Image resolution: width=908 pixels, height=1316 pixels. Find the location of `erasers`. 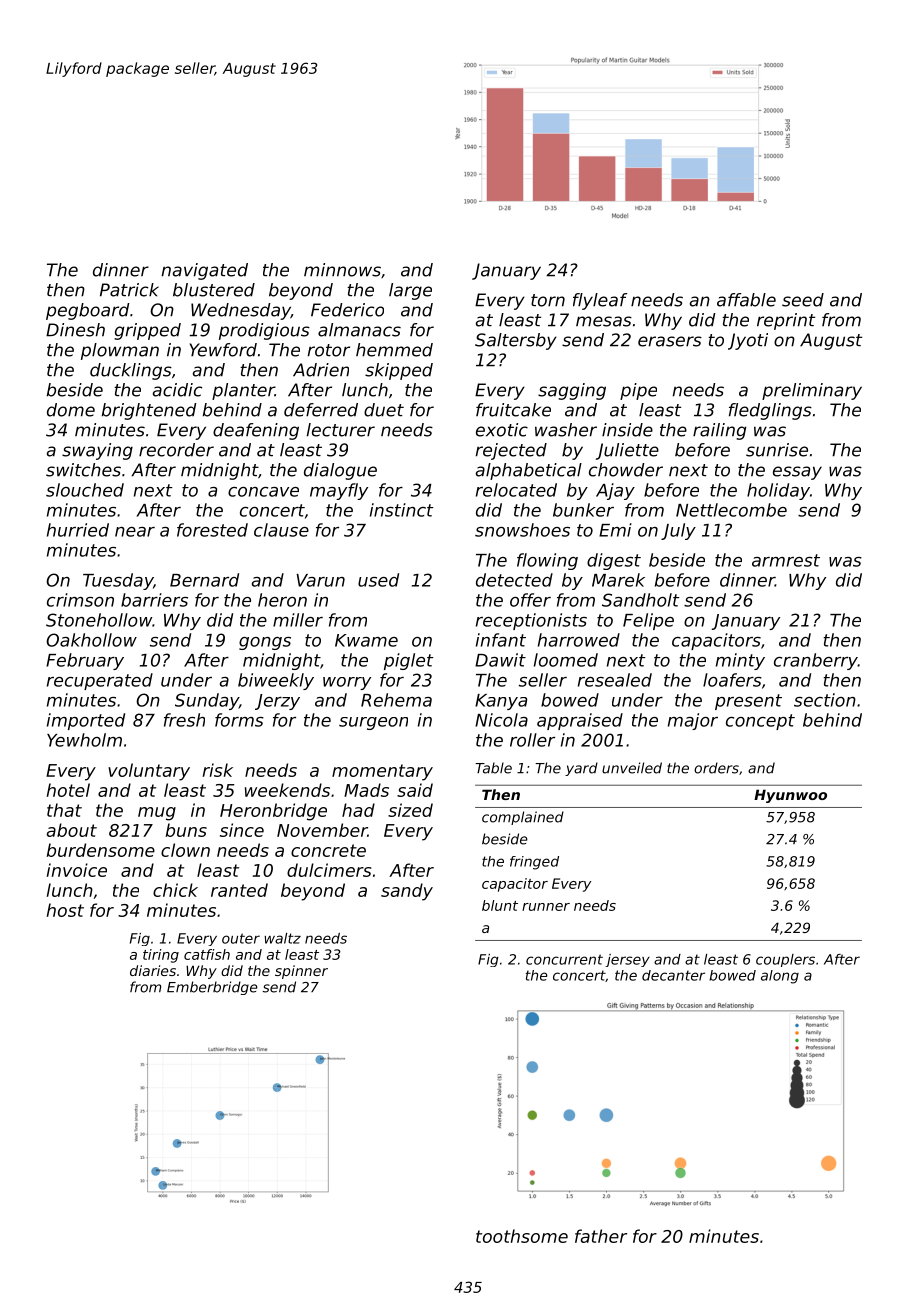

erasers is located at coordinates (670, 341).
